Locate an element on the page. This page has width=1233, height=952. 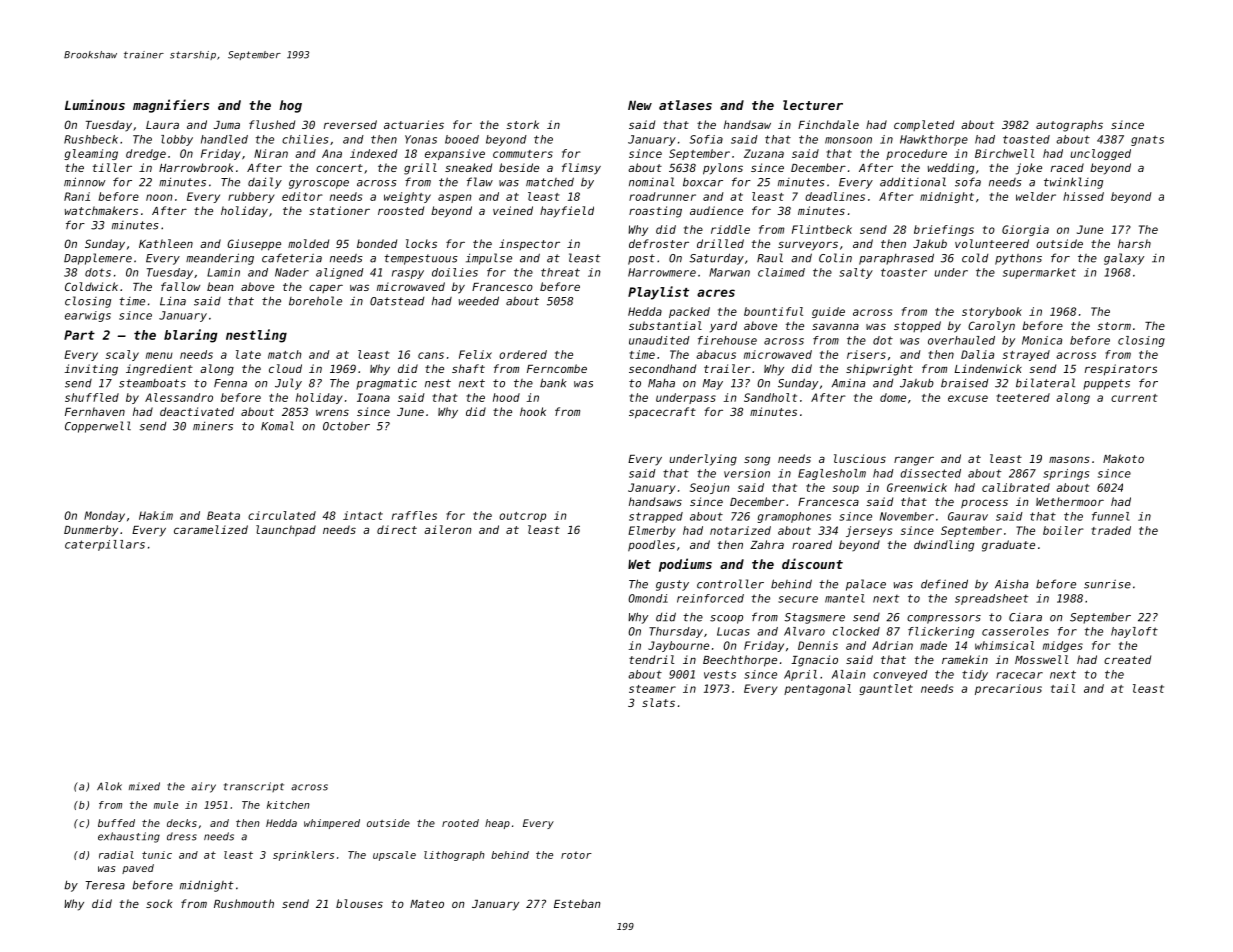
aileron is located at coordinates (447, 529).
